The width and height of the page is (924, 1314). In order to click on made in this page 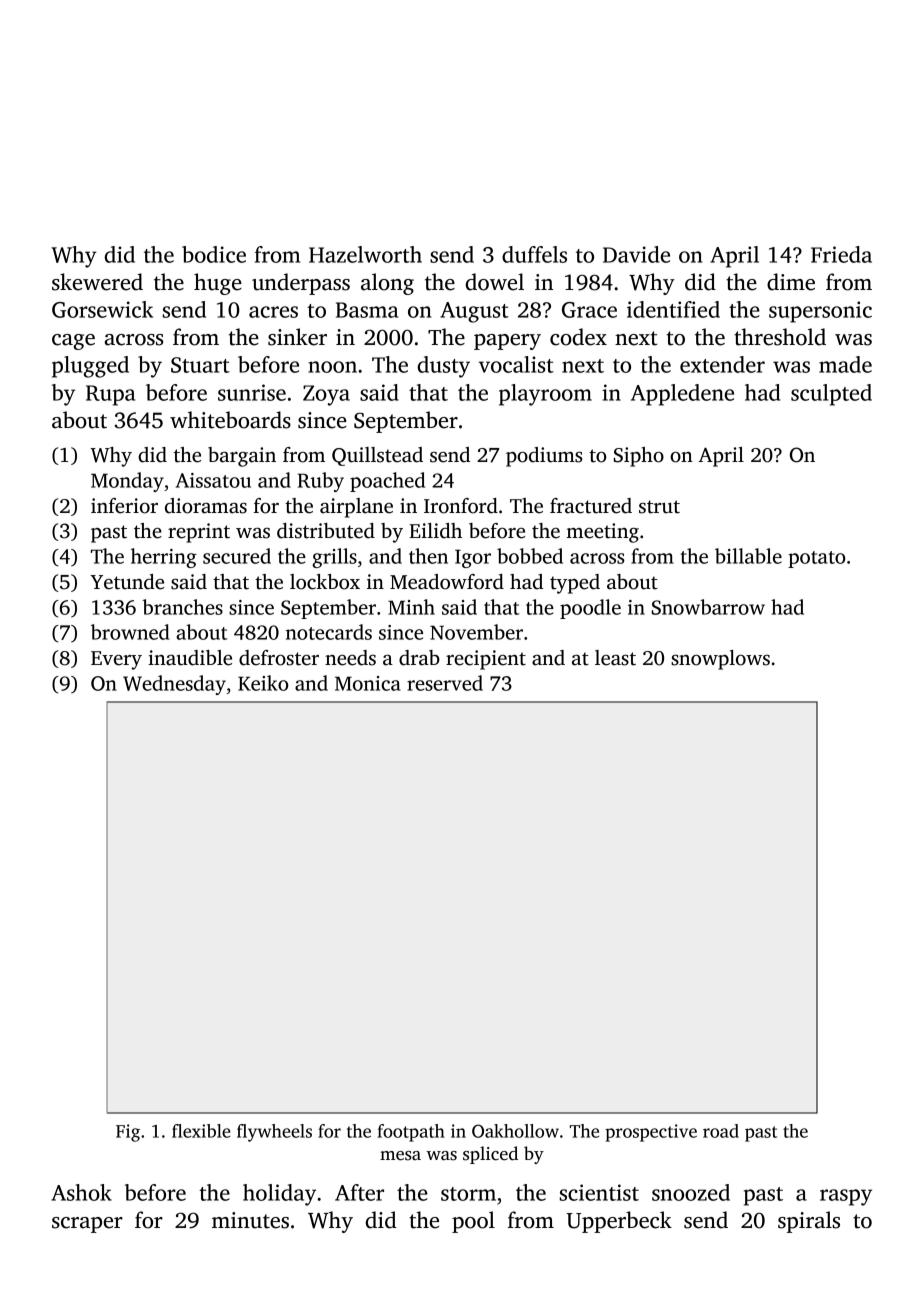, I will do `click(845, 364)`.
